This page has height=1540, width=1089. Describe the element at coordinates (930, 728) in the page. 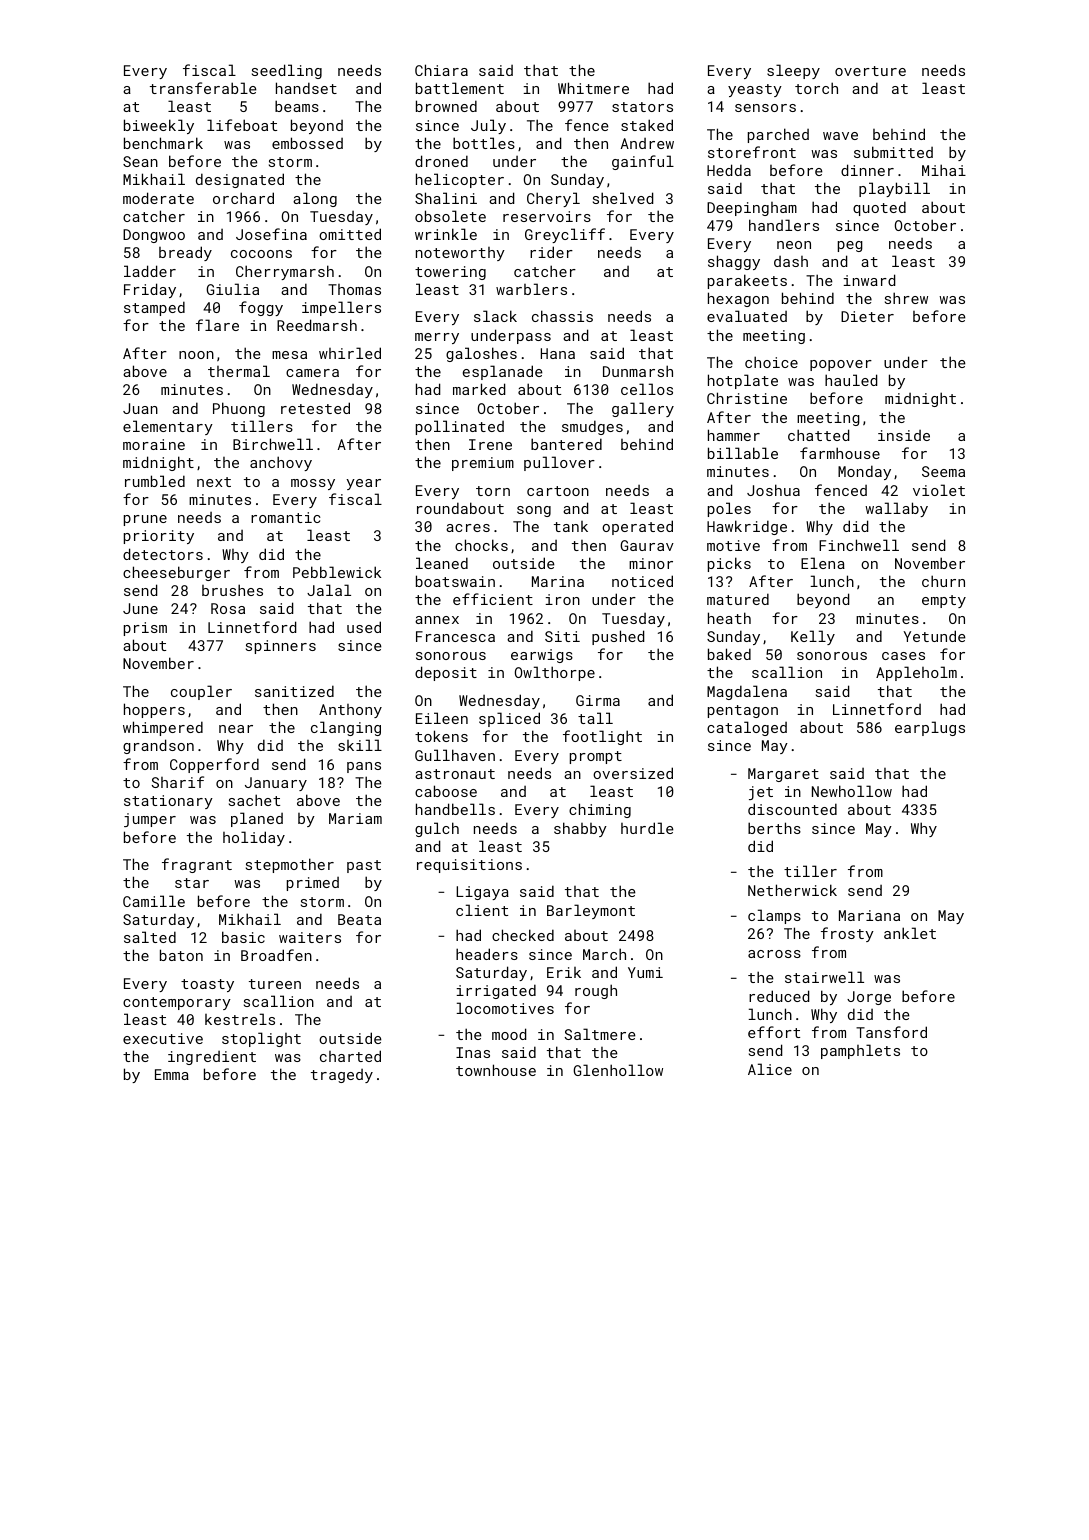

I see `earplugs` at that location.
